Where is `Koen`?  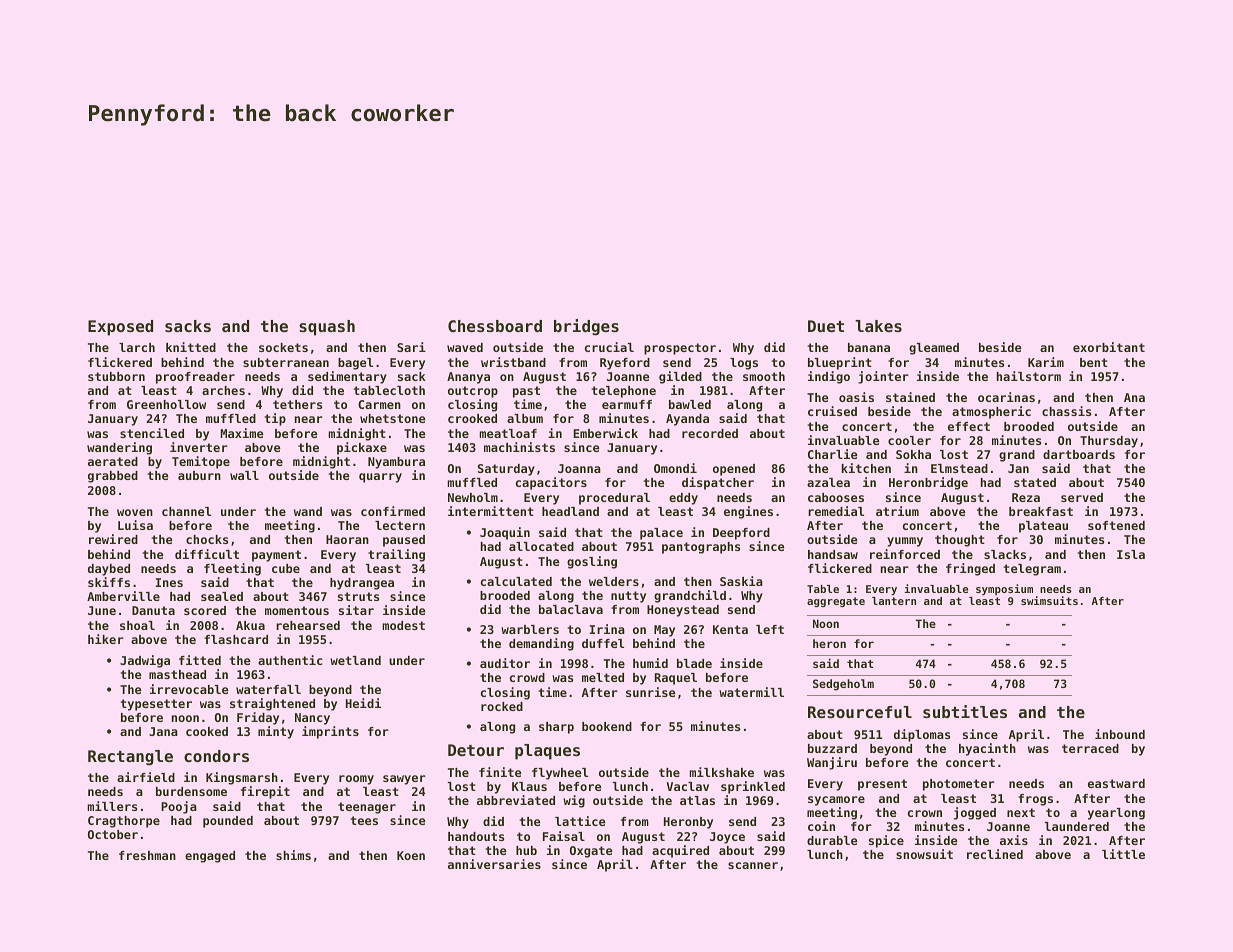 Koen is located at coordinates (411, 855).
